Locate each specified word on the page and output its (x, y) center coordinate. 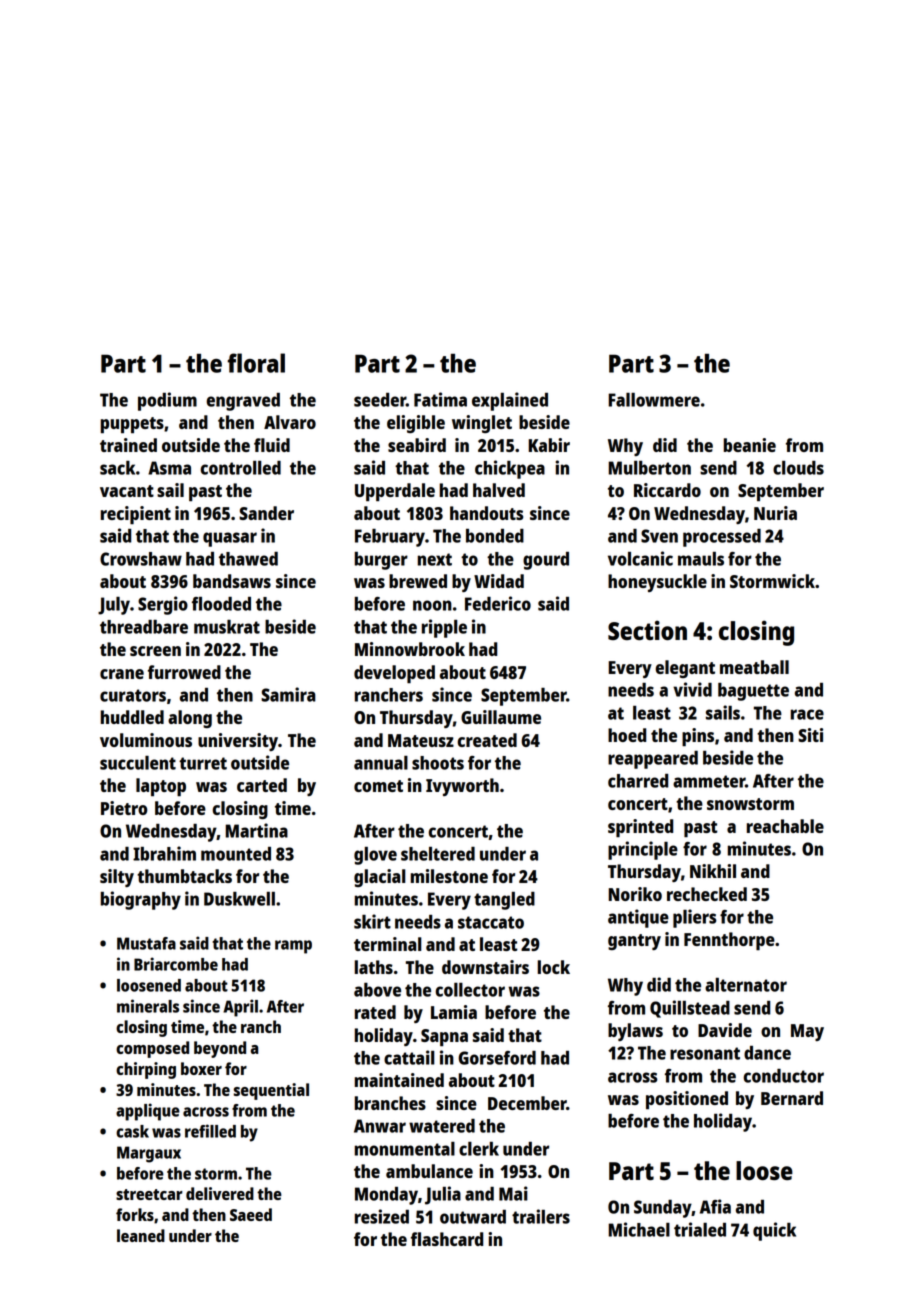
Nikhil (713, 871)
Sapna (444, 1037)
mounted (236, 854)
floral (256, 363)
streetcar (149, 1194)
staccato (491, 922)
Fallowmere (654, 400)
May (807, 1032)
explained (510, 401)
